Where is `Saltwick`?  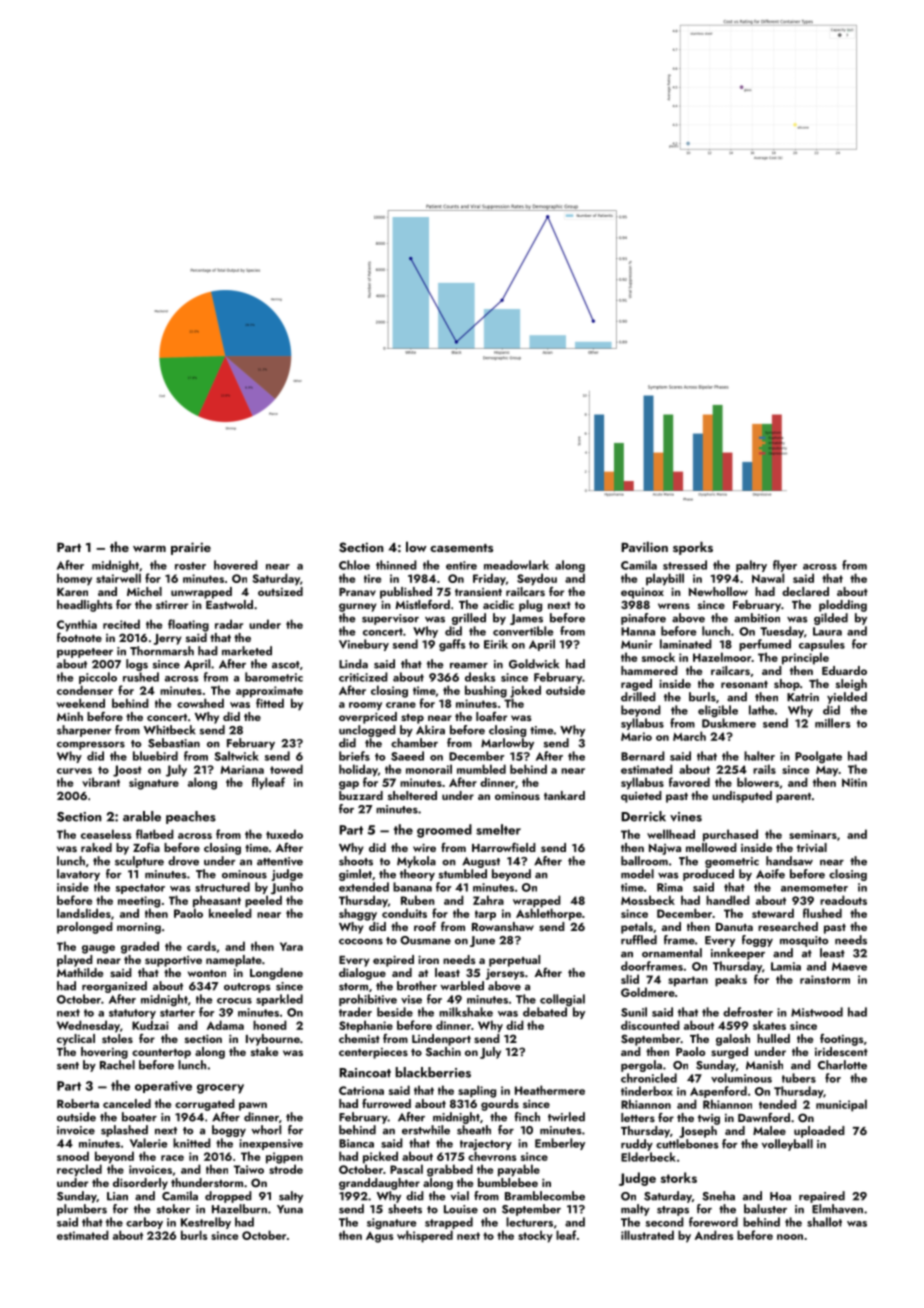
Saltwick is located at coordinates (236, 756).
